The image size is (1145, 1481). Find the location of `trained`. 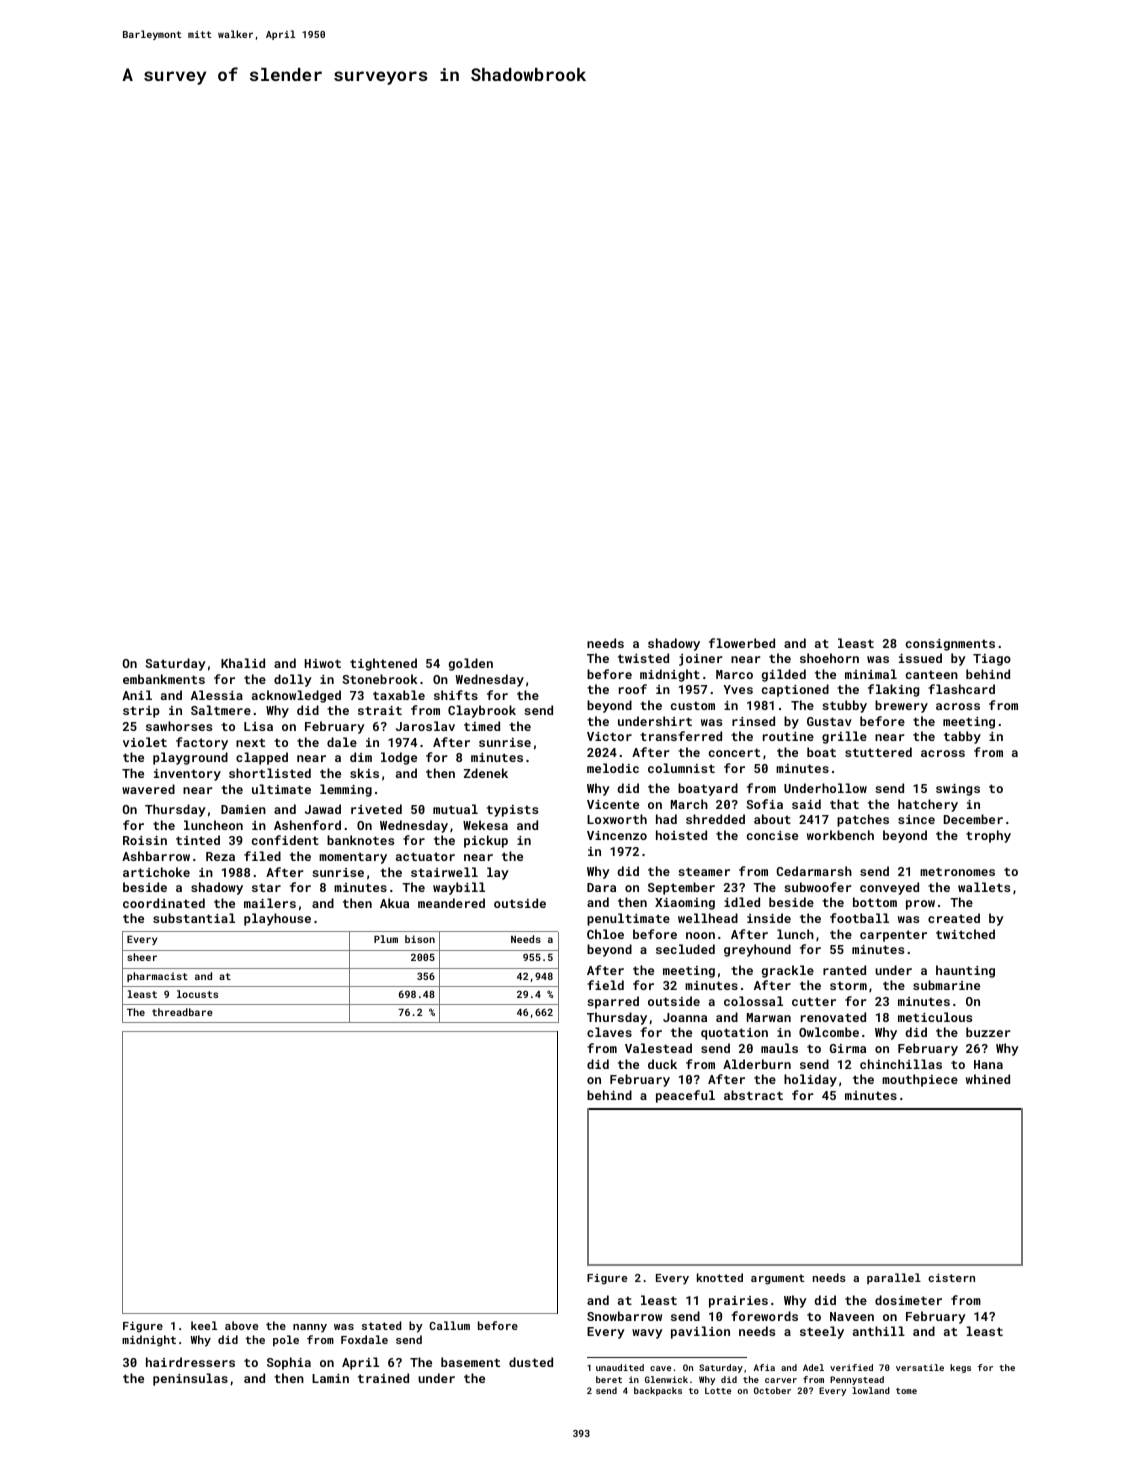

trained is located at coordinates (383, 1378).
